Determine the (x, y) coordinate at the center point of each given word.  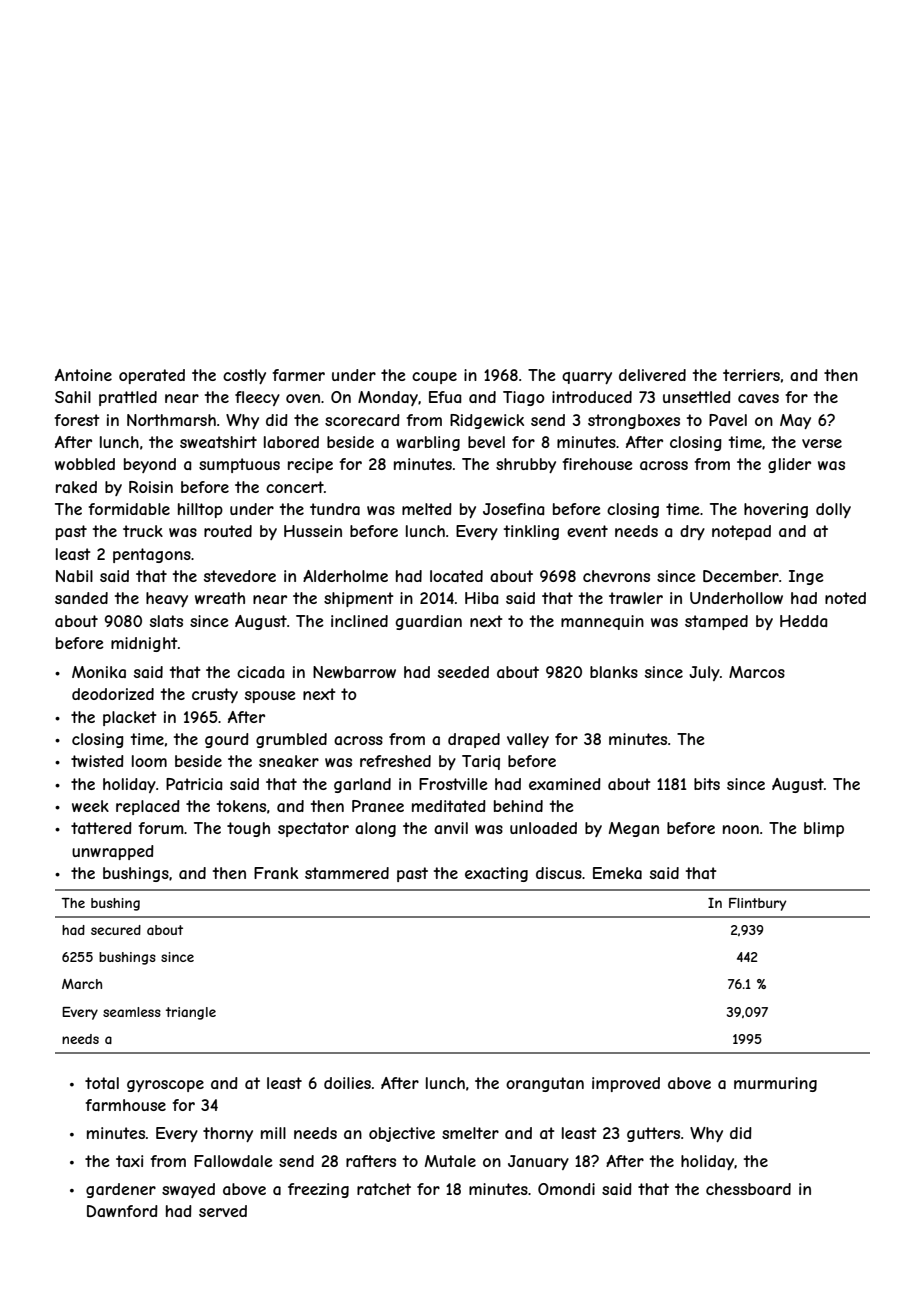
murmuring (775, 1084)
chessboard (748, 1189)
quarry (587, 378)
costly (244, 376)
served (223, 1211)
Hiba (481, 598)
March (82, 984)
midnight (144, 644)
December (741, 576)
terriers (751, 375)
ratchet (384, 1189)
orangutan (545, 1084)
